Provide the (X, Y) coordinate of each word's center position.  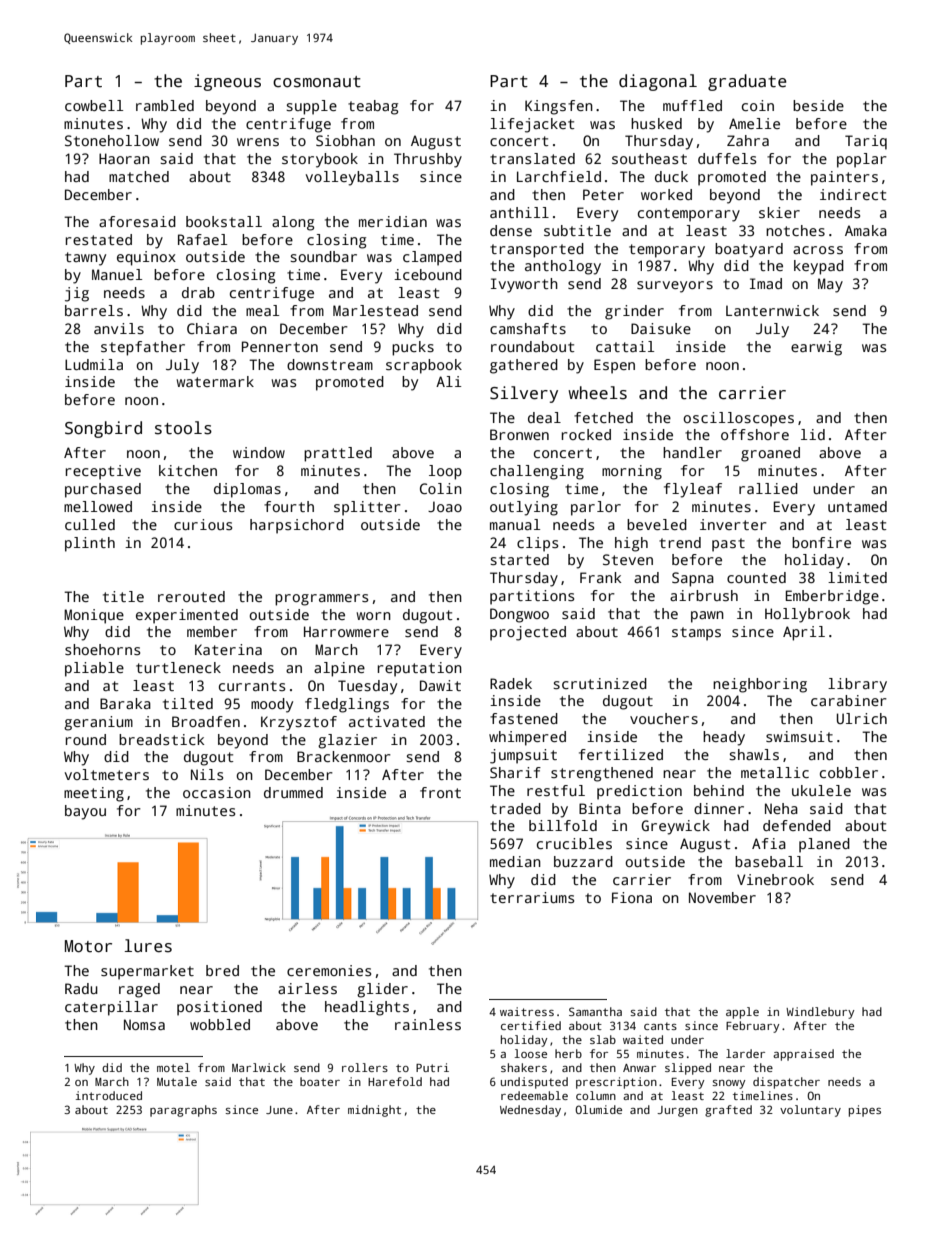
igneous (227, 82)
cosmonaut (317, 82)
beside (818, 105)
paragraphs (183, 1111)
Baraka (125, 703)
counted (756, 577)
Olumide (598, 1109)
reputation (420, 669)
